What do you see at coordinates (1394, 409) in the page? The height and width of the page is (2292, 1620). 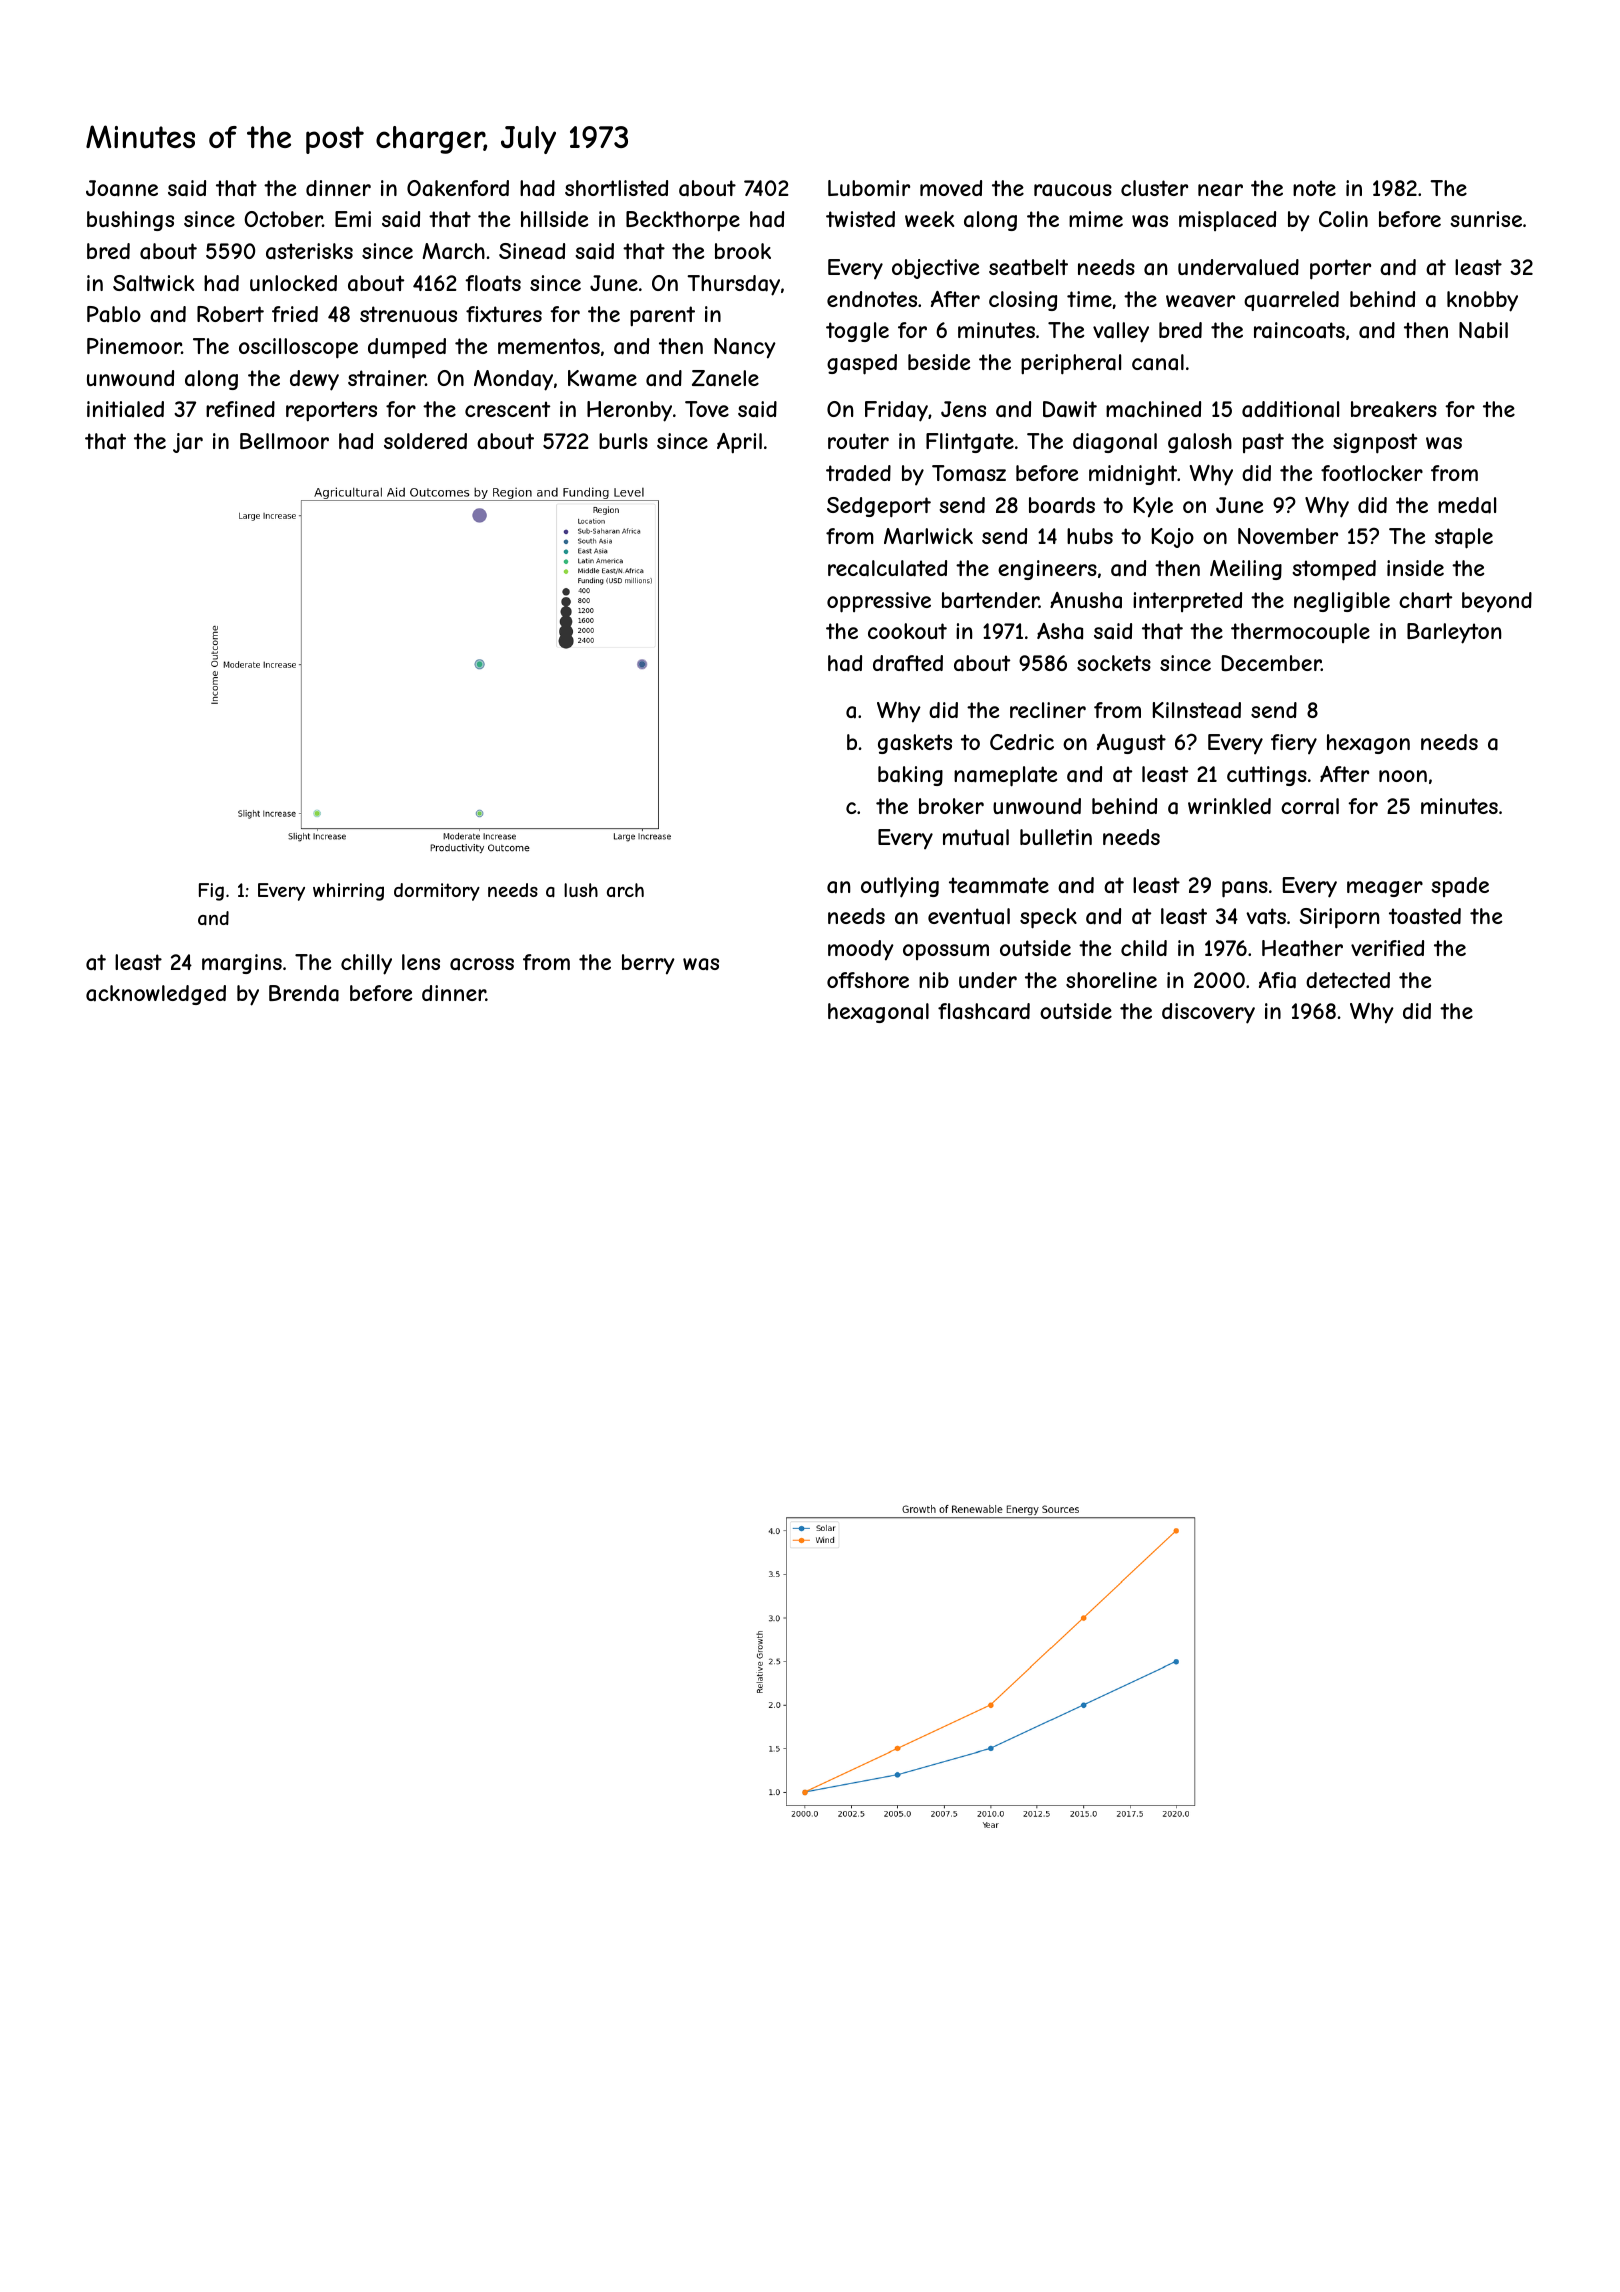 I see `breakers` at bounding box center [1394, 409].
